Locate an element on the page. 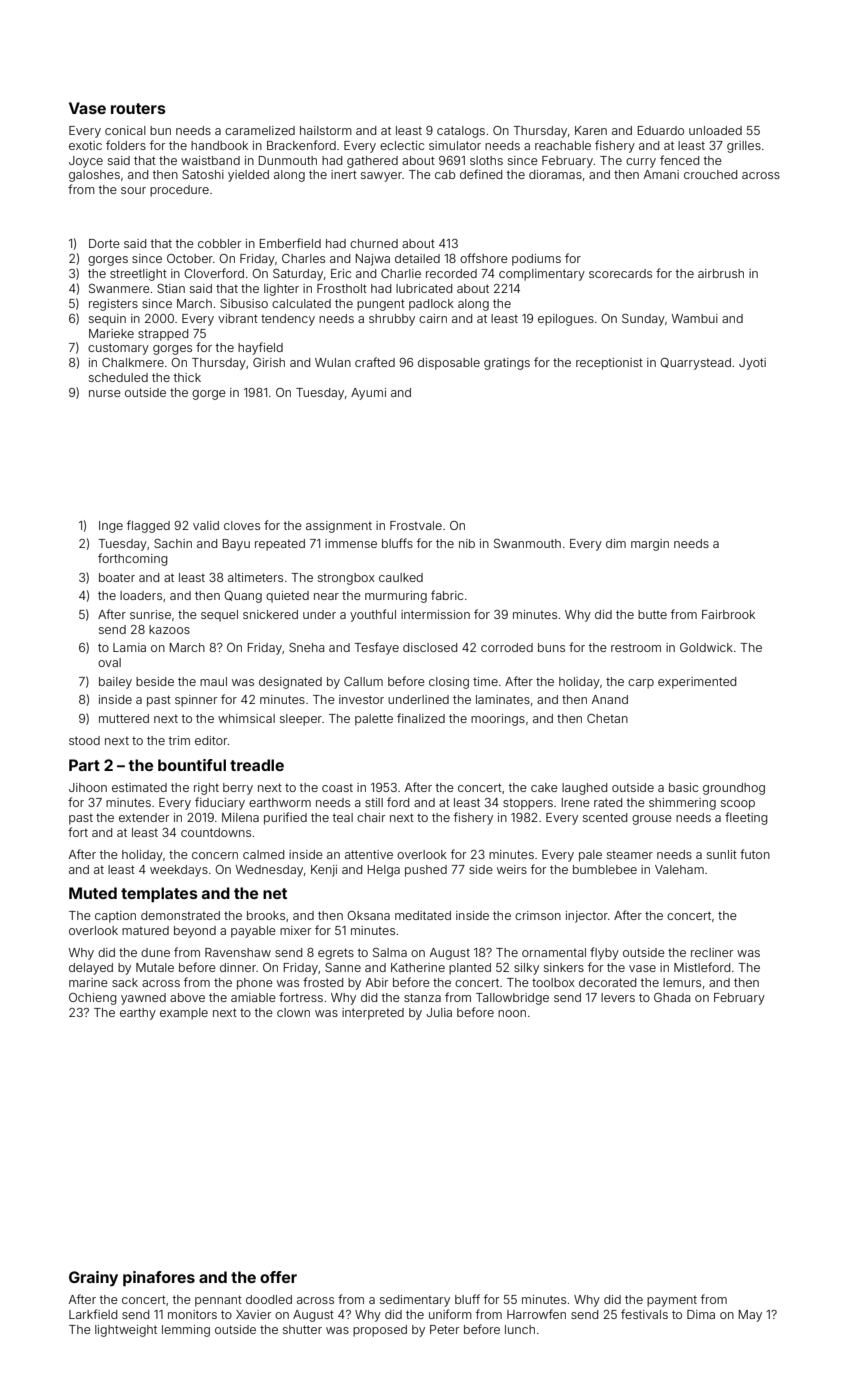 The width and height of the image is (849, 1400). festivals is located at coordinates (644, 1314).
